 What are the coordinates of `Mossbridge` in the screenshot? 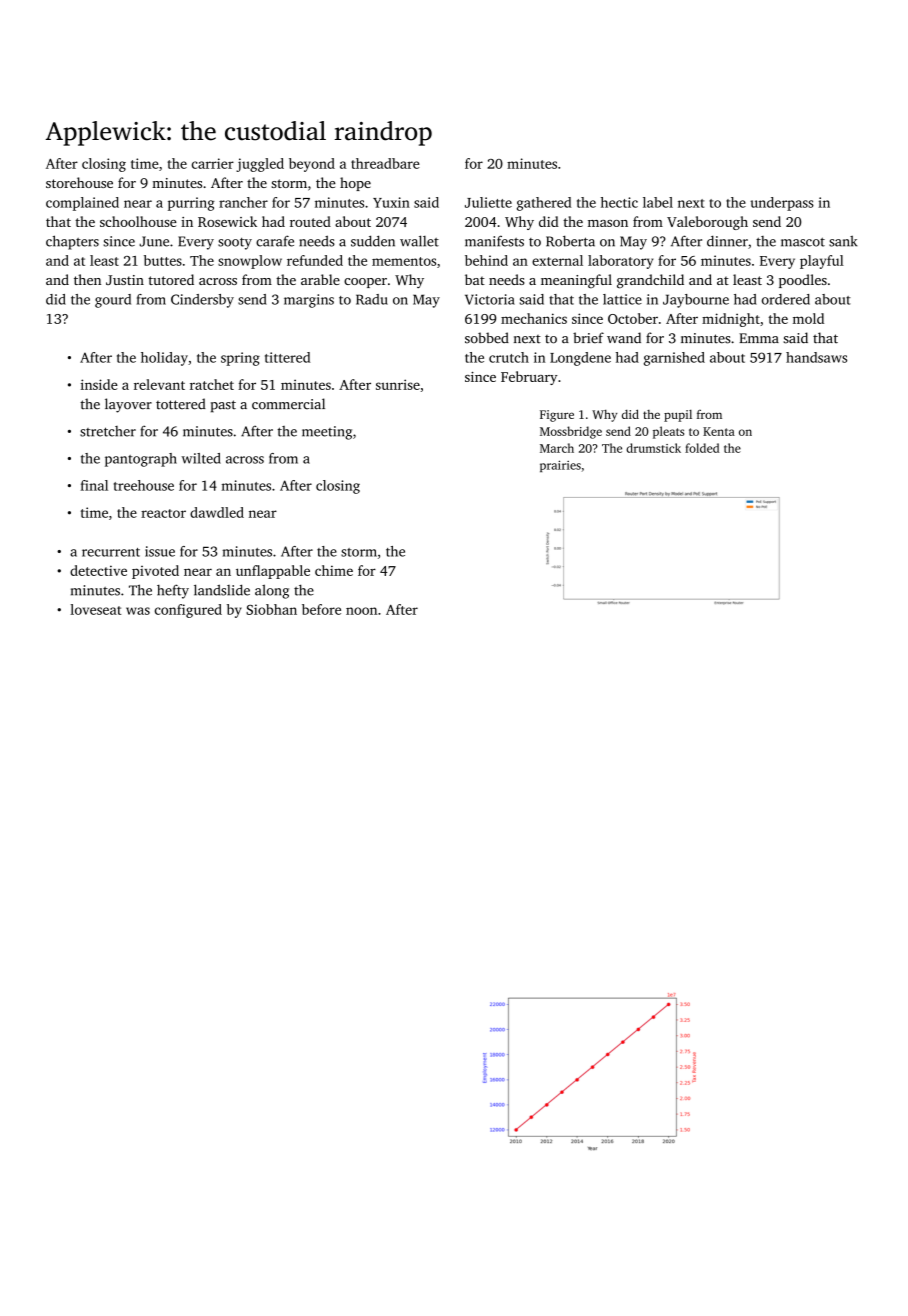 It's located at (571, 432).
